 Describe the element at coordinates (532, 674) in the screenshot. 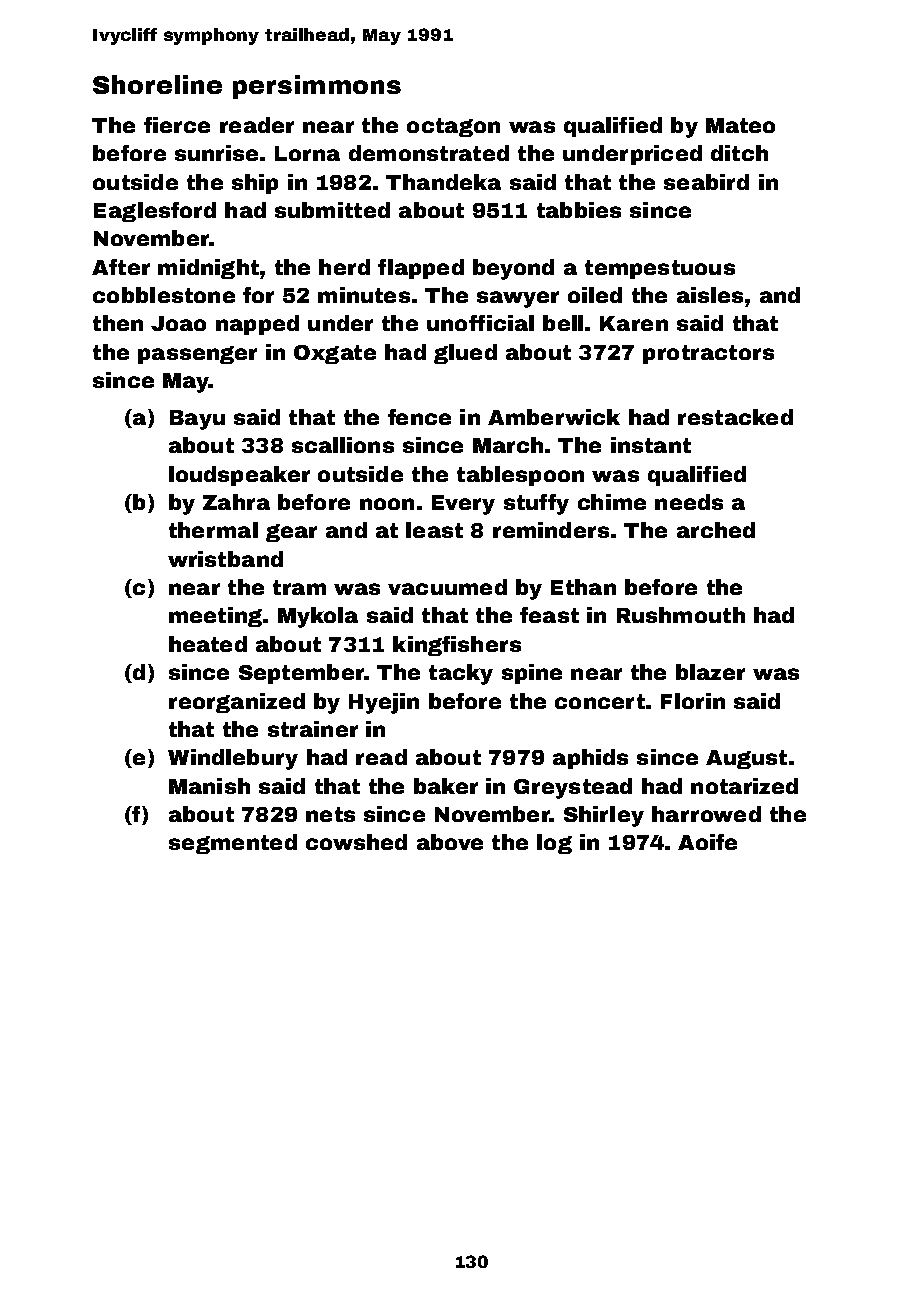

I see `spine` at that location.
